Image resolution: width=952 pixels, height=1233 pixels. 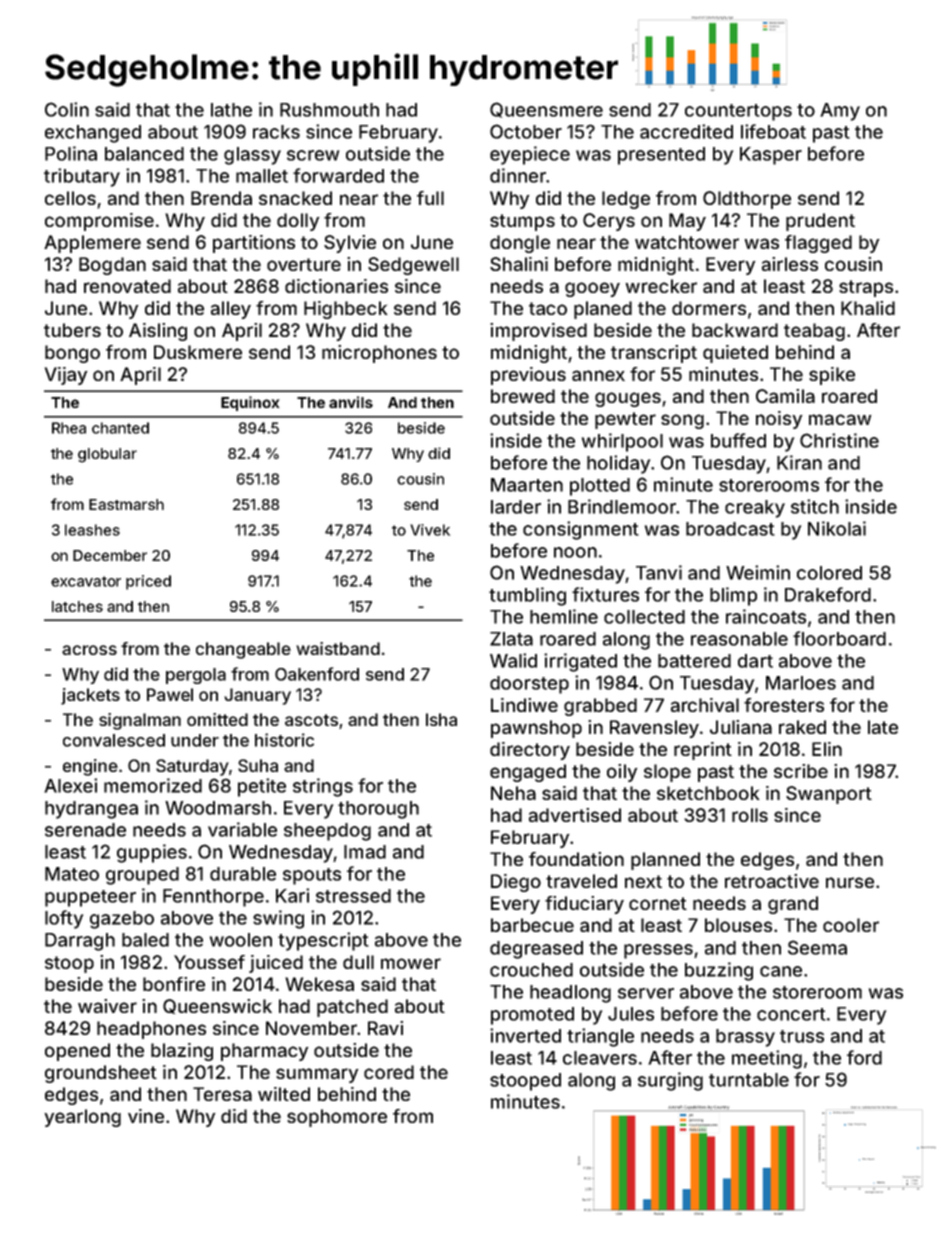 I want to click on creaky, so click(x=755, y=509).
